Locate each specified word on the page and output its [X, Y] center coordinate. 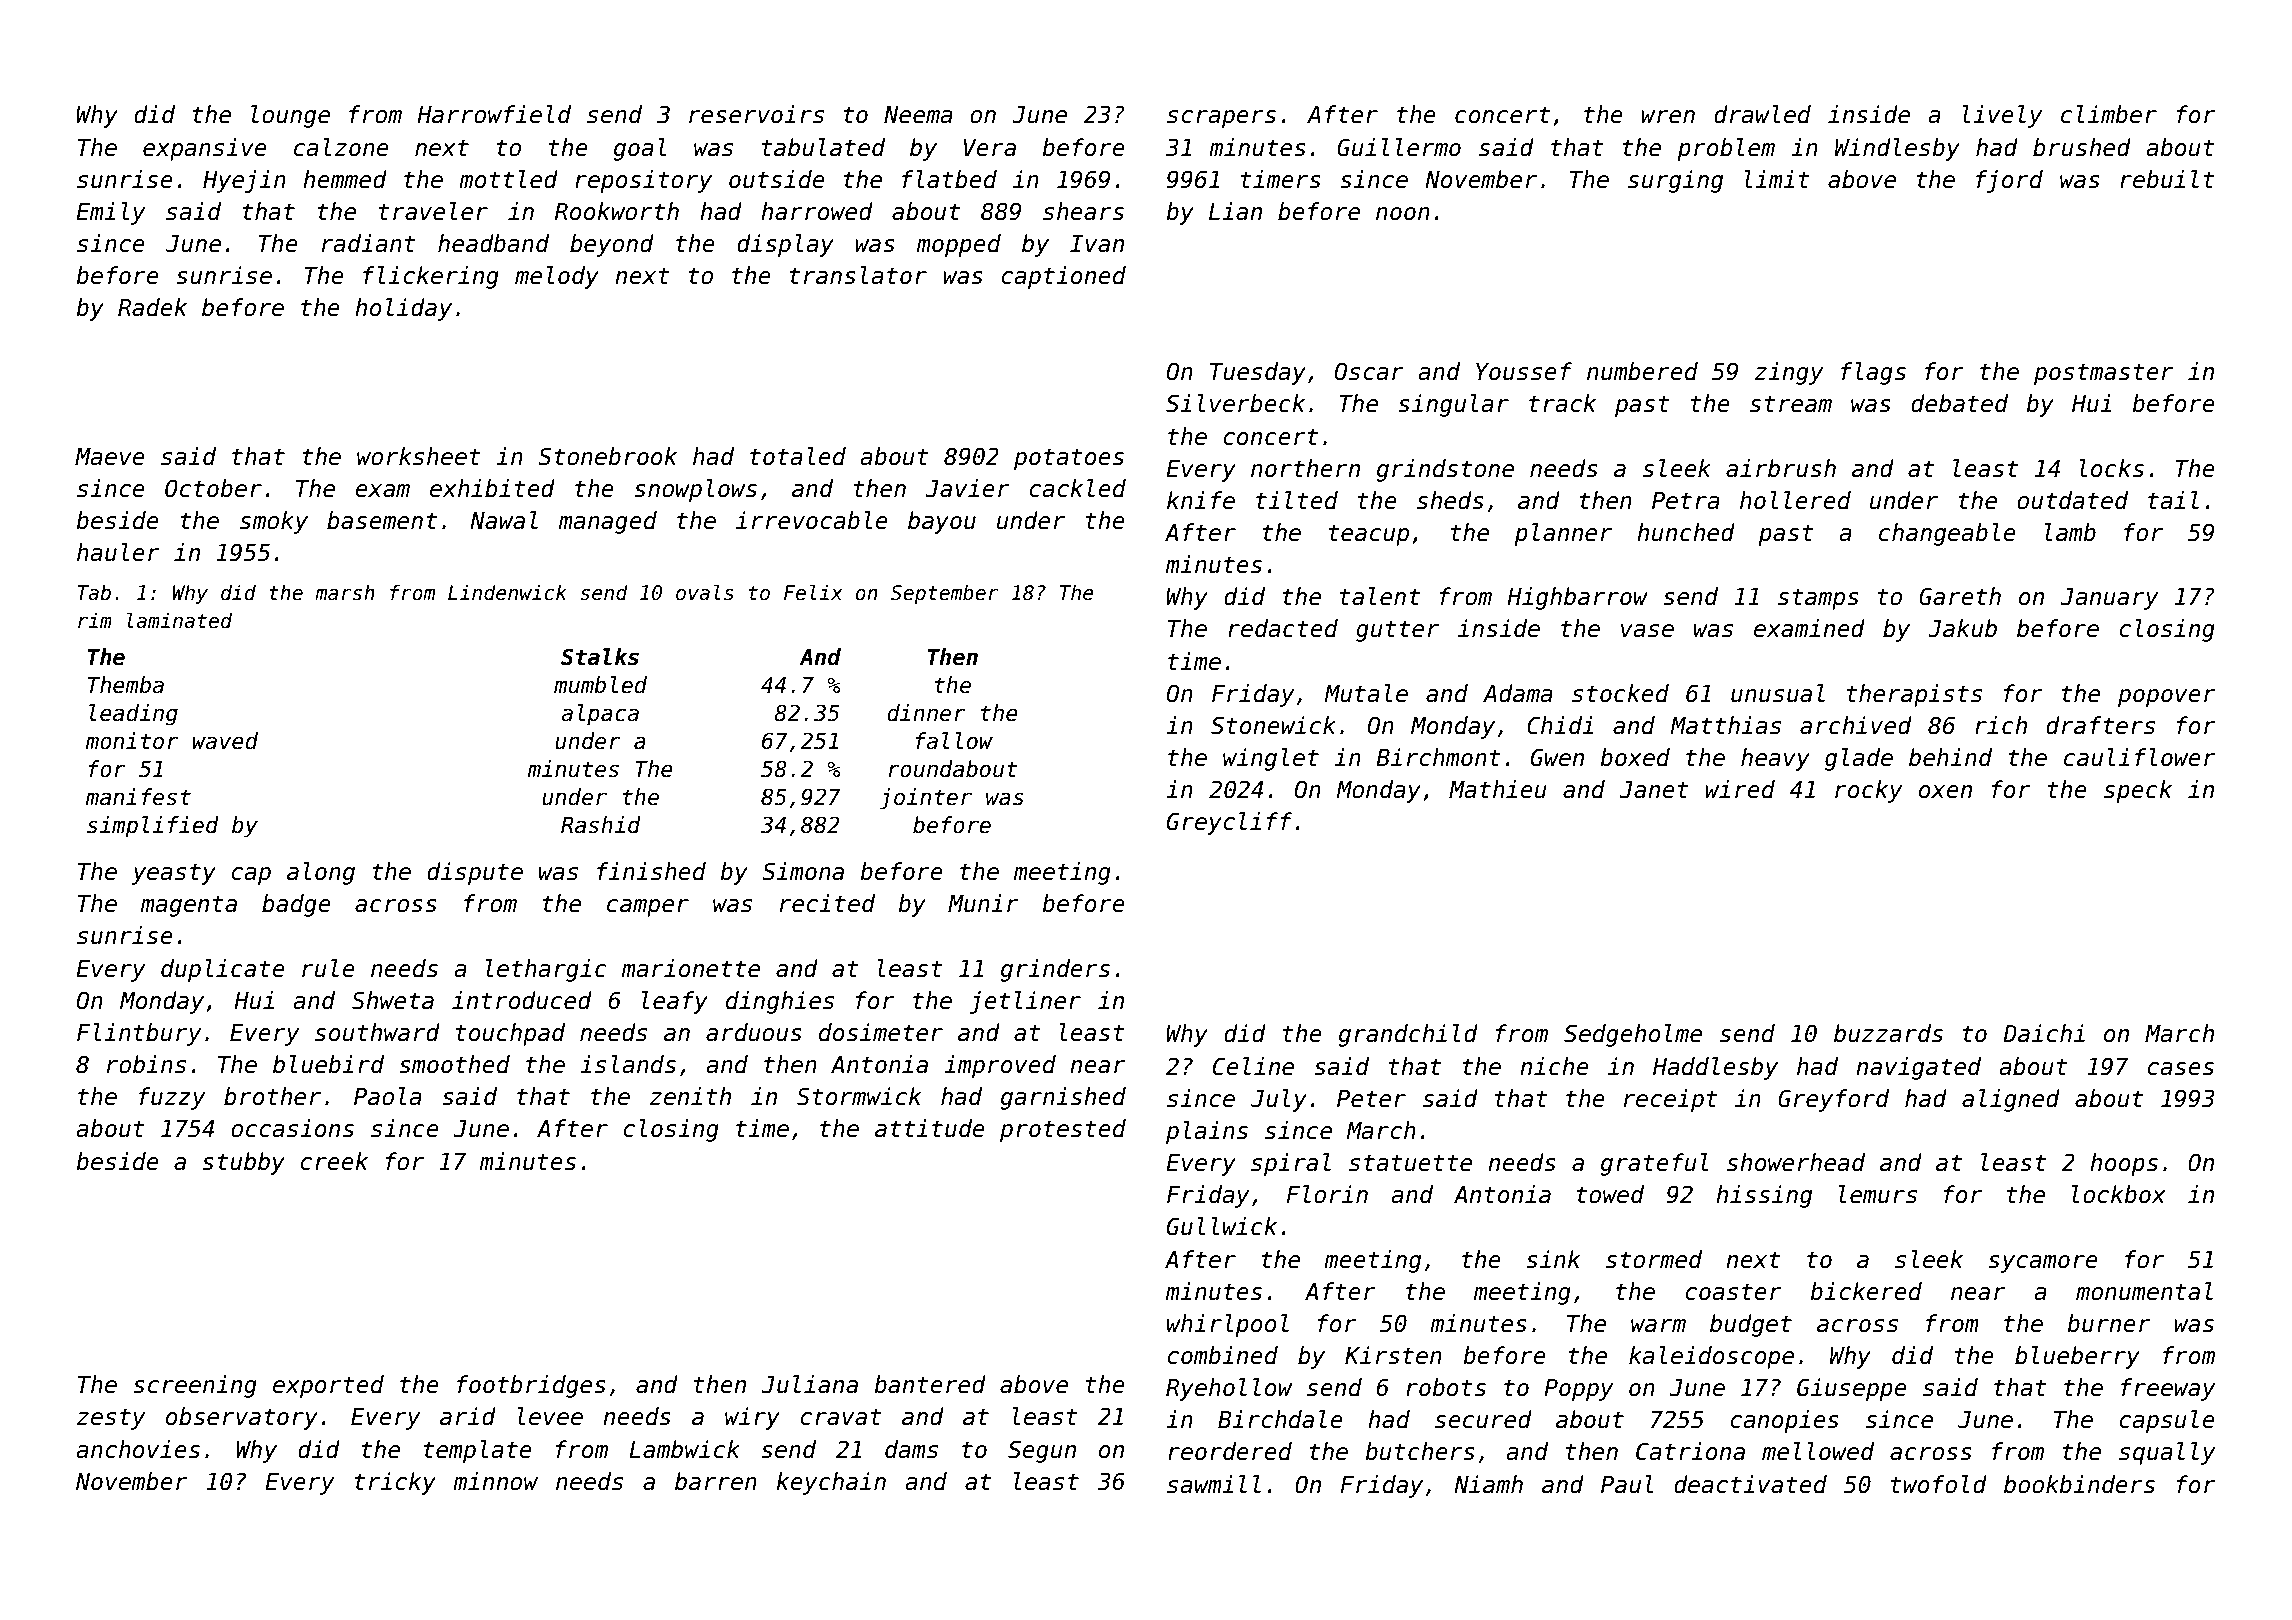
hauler [118, 552]
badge [296, 905]
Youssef [1524, 371]
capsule [2167, 1421]
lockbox [2119, 1194]
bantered [930, 1384]
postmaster [2103, 374]
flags [1873, 373]
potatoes [1069, 459]
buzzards [1888, 1033]
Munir [983, 903]
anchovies [138, 1449]
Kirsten [1393, 1355]
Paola [388, 1096]
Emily [111, 213]
